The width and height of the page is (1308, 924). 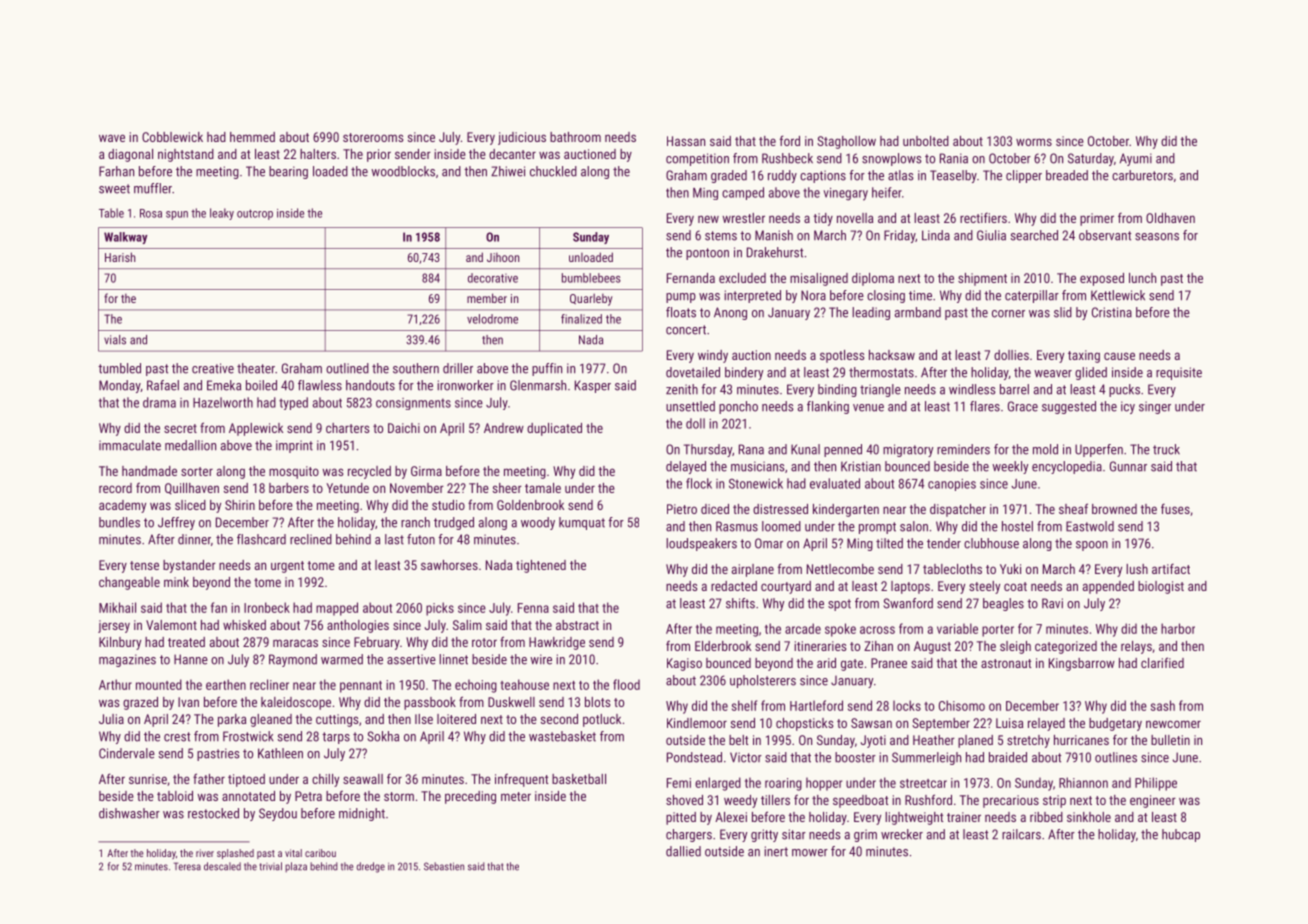 What do you see at coordinates (1008, 314) in the page?
I see `corner` at bounding box center [1008, 314].
